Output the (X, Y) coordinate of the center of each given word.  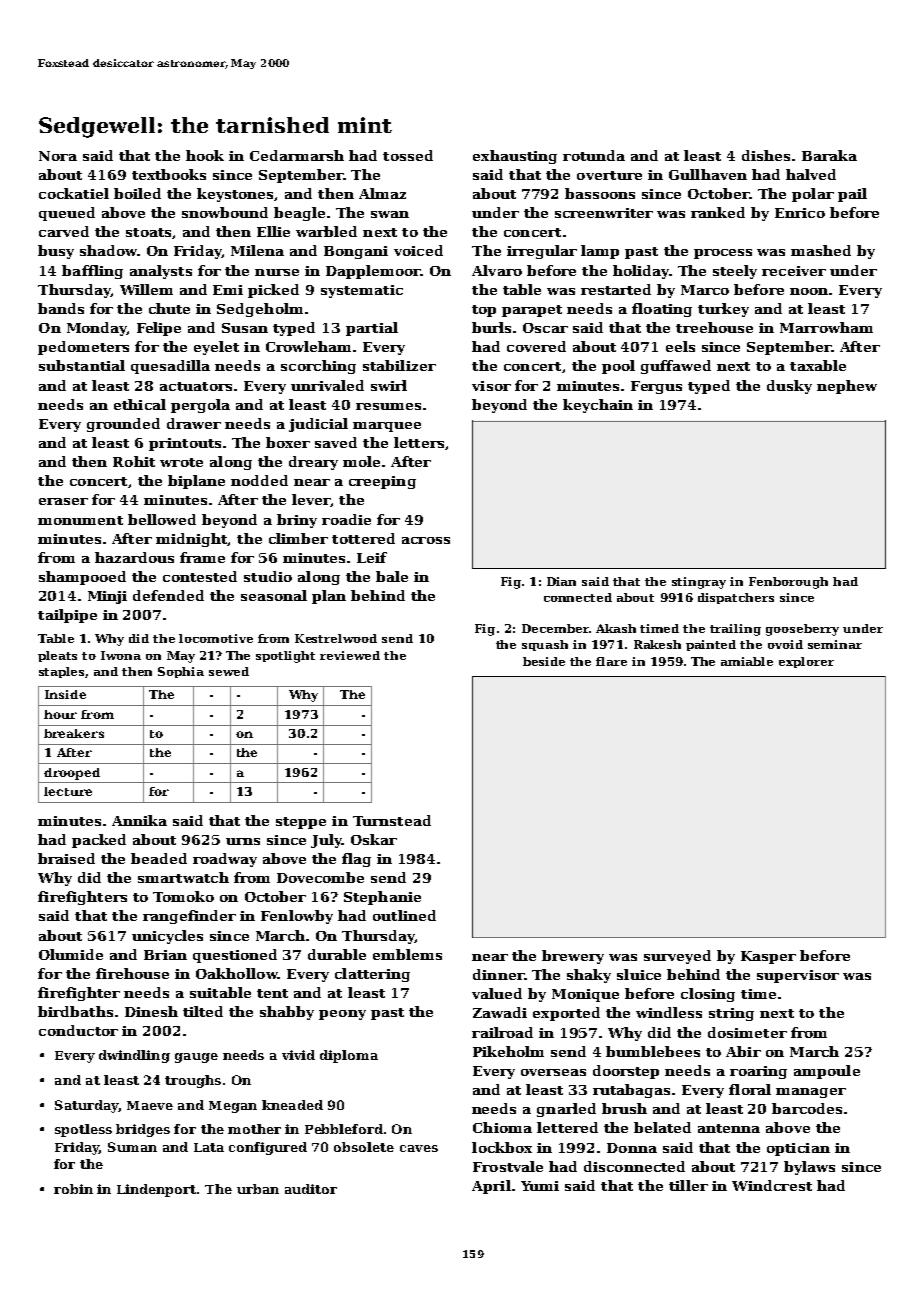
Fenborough (788, 583)
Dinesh (151, 1011)
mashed (821, 250)
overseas (553, 1072)
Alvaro (497, 270)
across (426, 540)
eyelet (216, 348)
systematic (362, 291)
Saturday (86, 1106)
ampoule (827, 1072)
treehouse (714, 327)
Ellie (273, 231)
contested (200, 576)
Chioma (502, 1127)
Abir (743, 1051)
